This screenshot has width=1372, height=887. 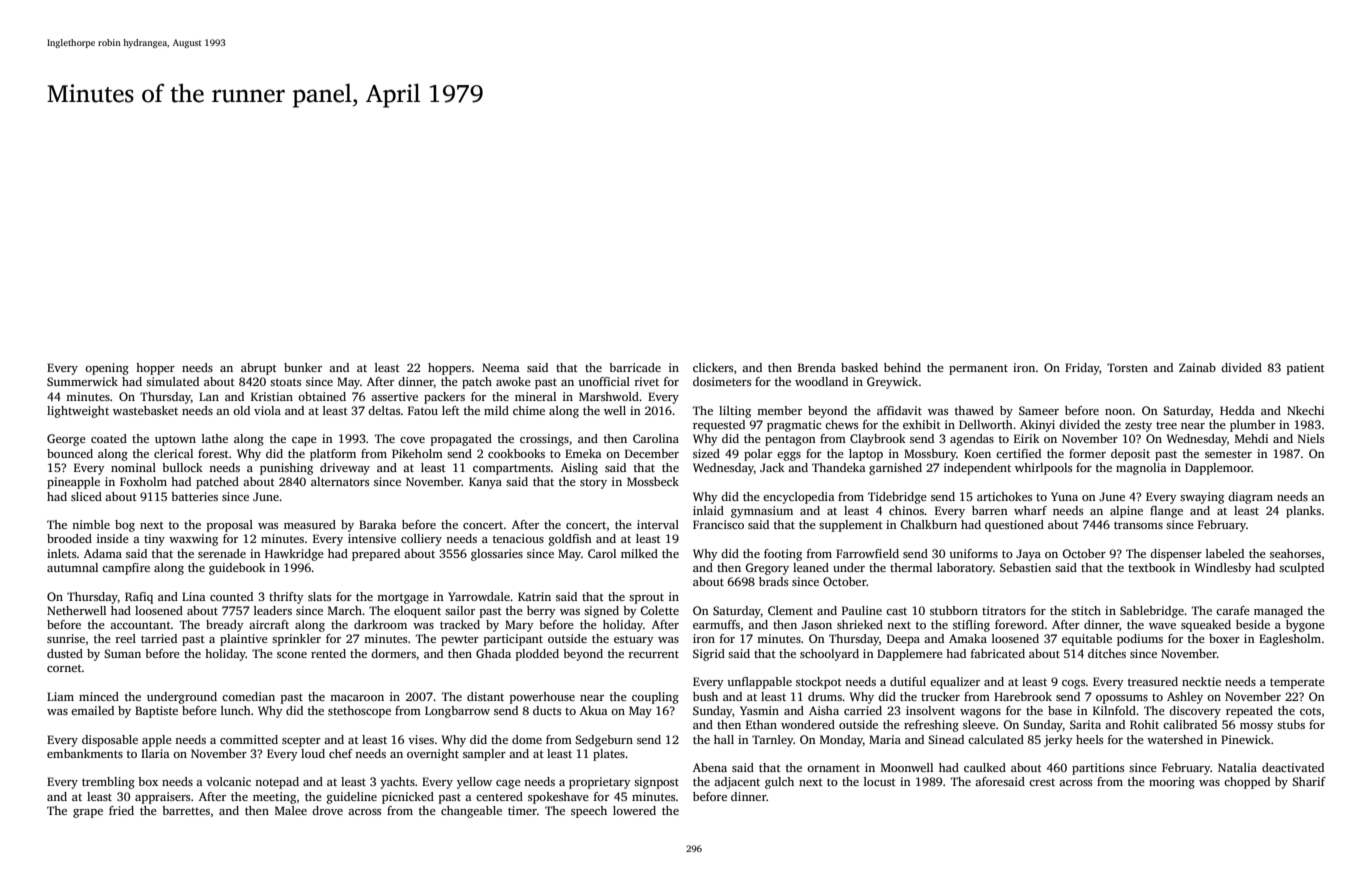 What do you see at coordinates (737, 783) in the screenshot?
I see `adjacent` at bounding box center [737, 783].
